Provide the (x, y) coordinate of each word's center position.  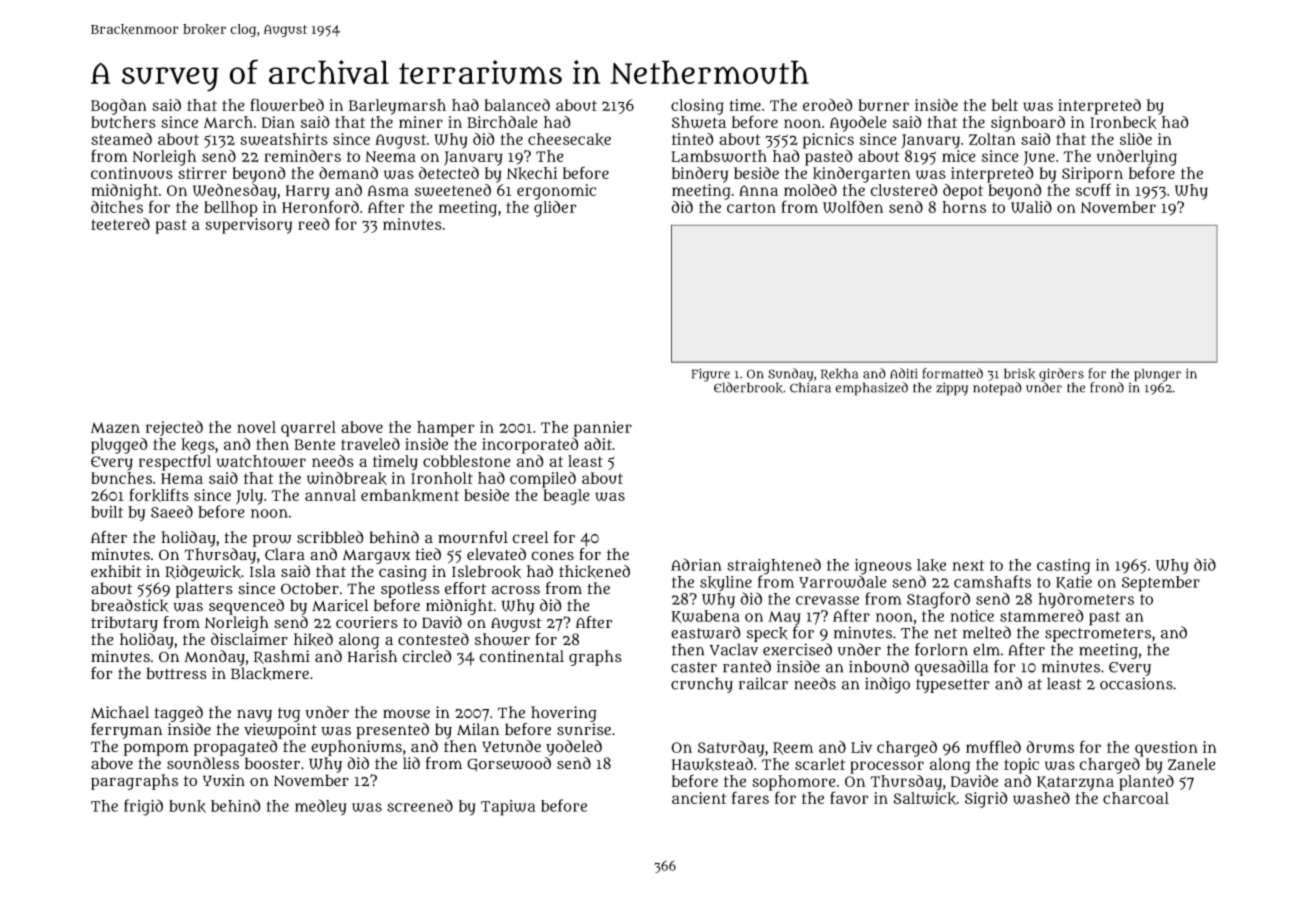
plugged (119, 446)
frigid (143, 807)
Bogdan (119, 107)
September (1161, 584)
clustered (904, 190)
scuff (1093, 189)
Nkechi (532, 173)
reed (314, 224)
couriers (367, 622)
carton (751, 207)
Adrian (696, 564)
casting (1064, 567)
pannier (603, 429)
